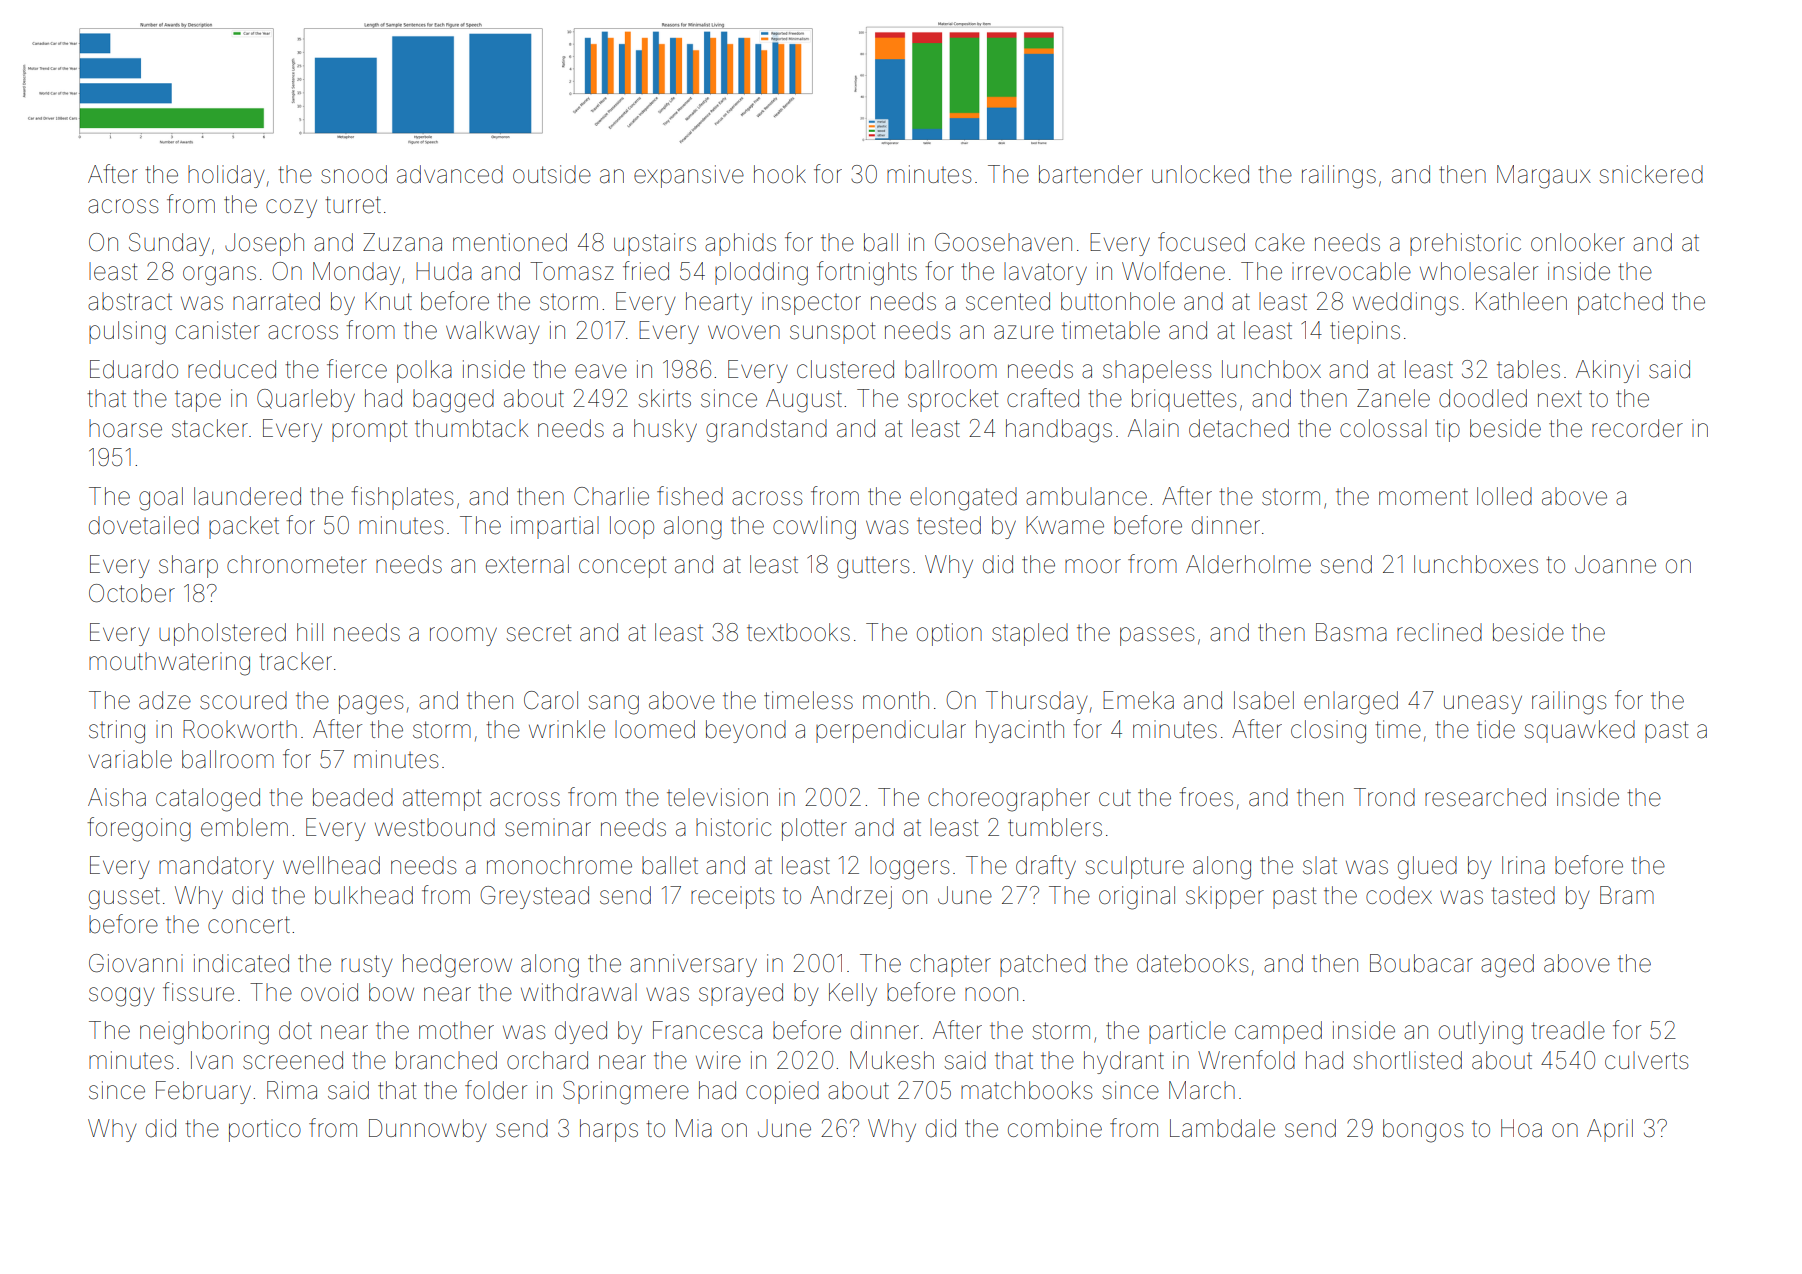  Describe the element at coordinates (1521, 301) in the screenshot. I see `Kathleen` at that location.
